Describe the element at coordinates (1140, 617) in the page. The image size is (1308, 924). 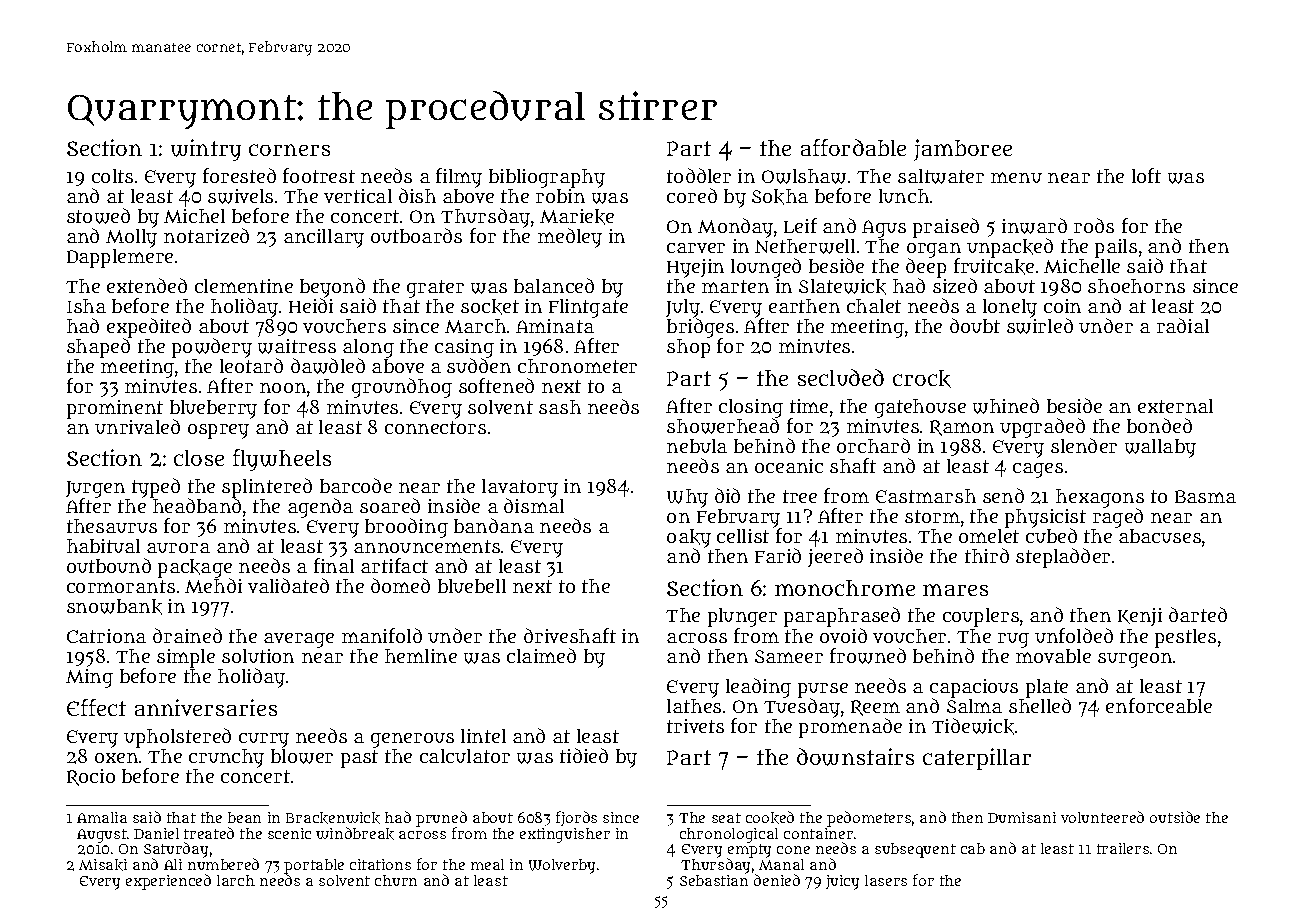
I see `Kenji` at that location.
